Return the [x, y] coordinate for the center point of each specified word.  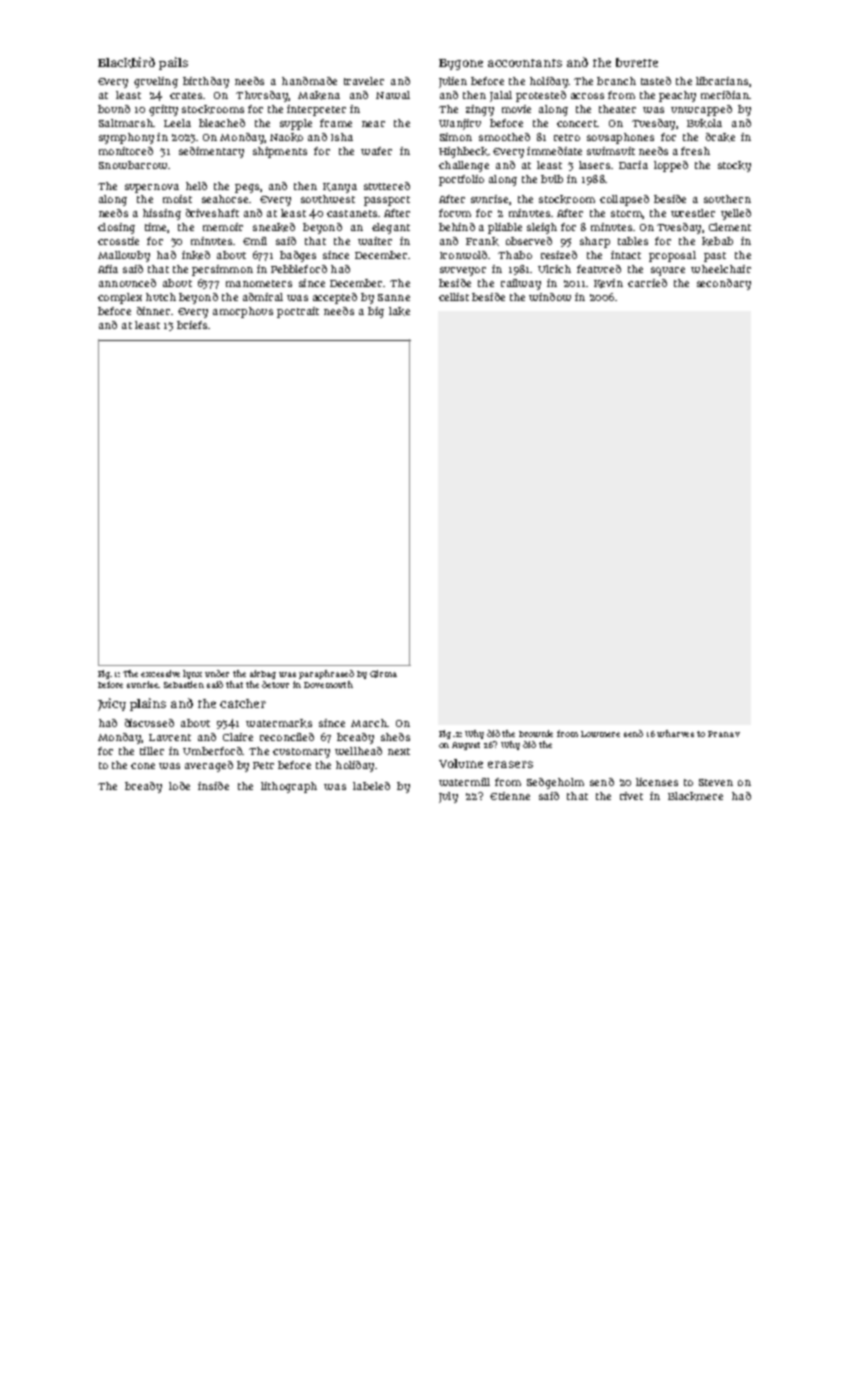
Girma [383, 674]
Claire [238, 737]
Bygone [461, 64]
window [550, 297]
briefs [192, 325]
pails [173, 63]
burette [637, 62]
